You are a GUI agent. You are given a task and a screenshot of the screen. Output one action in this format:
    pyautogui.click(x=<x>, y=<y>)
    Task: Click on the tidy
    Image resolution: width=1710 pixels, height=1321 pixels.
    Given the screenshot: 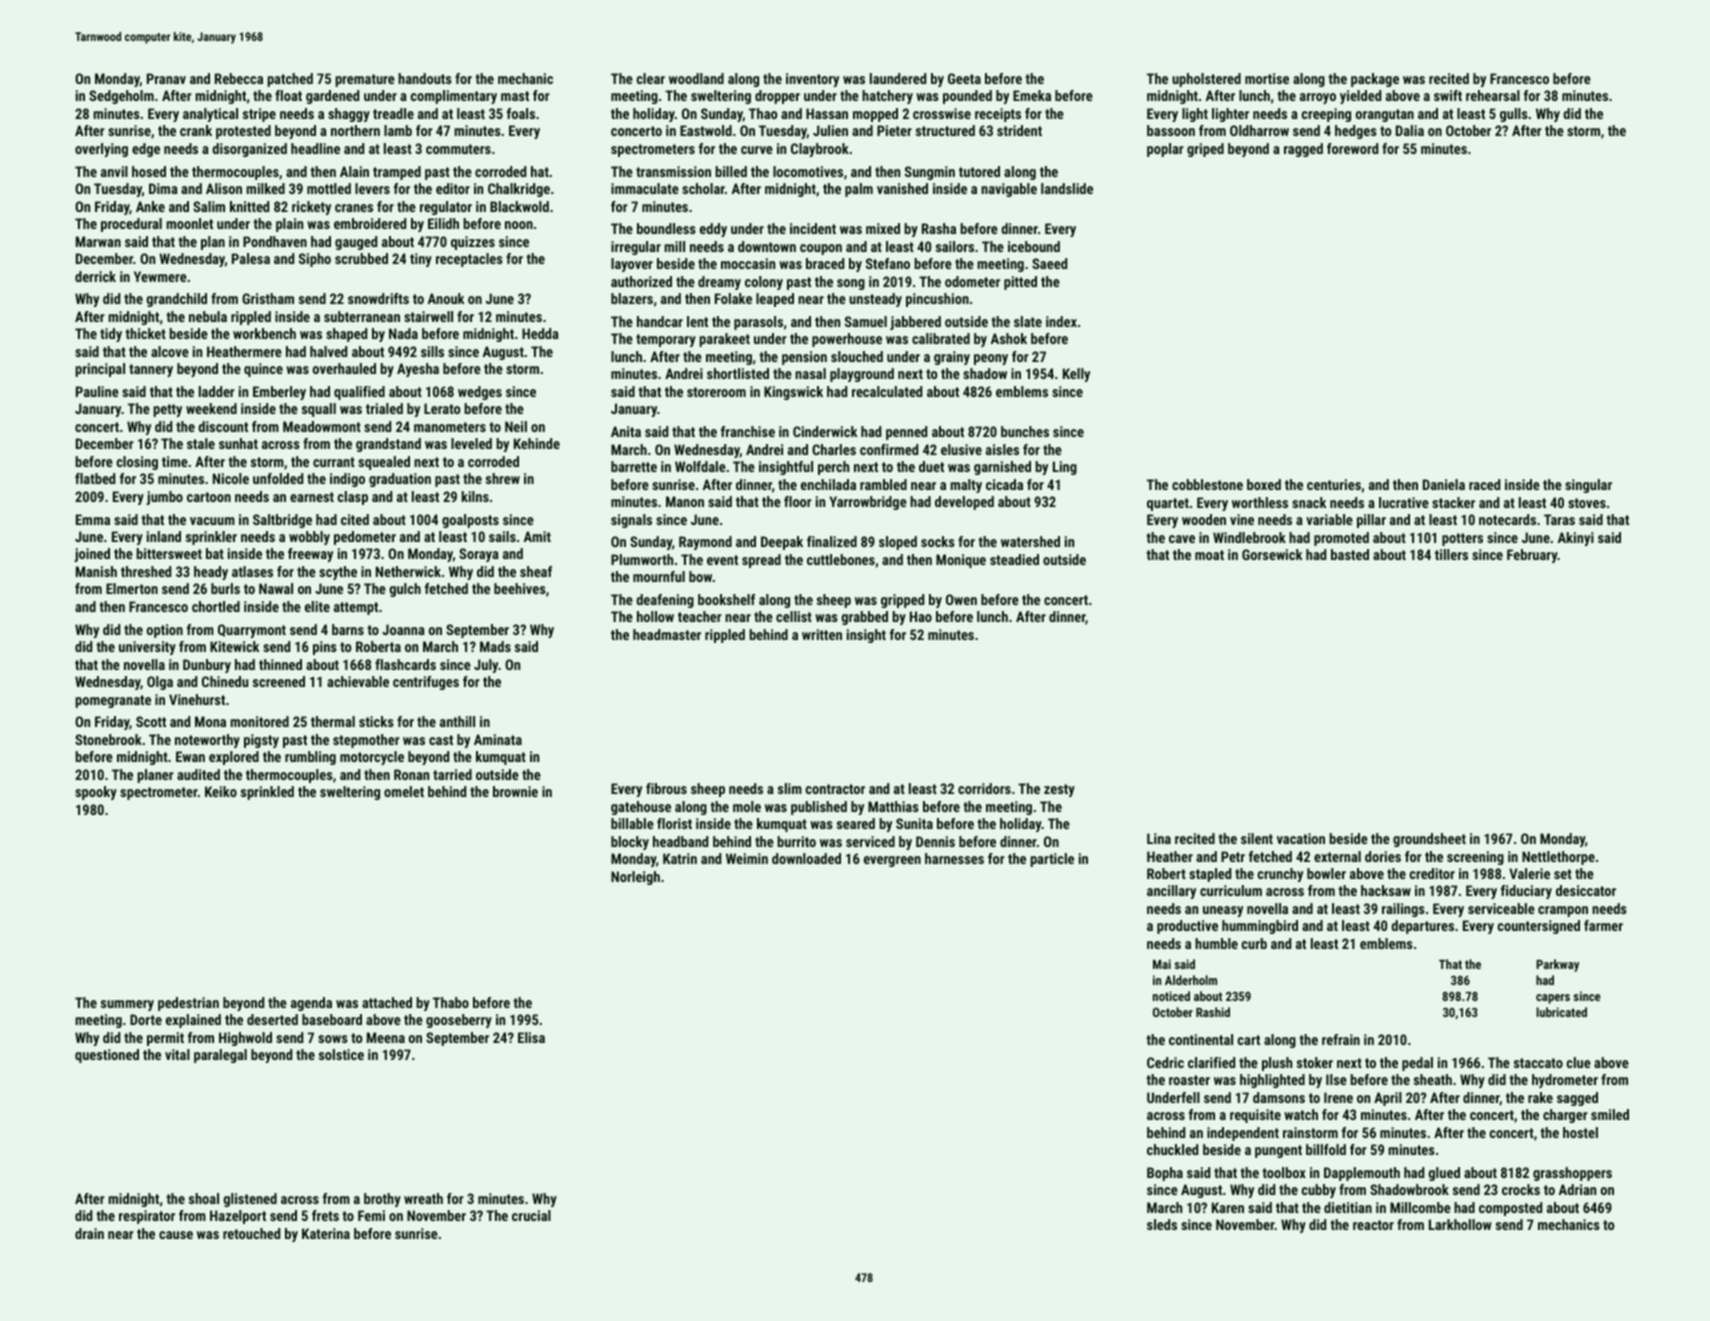 What is the action you would take?
    pyautogui.click(x=111, y=335)
